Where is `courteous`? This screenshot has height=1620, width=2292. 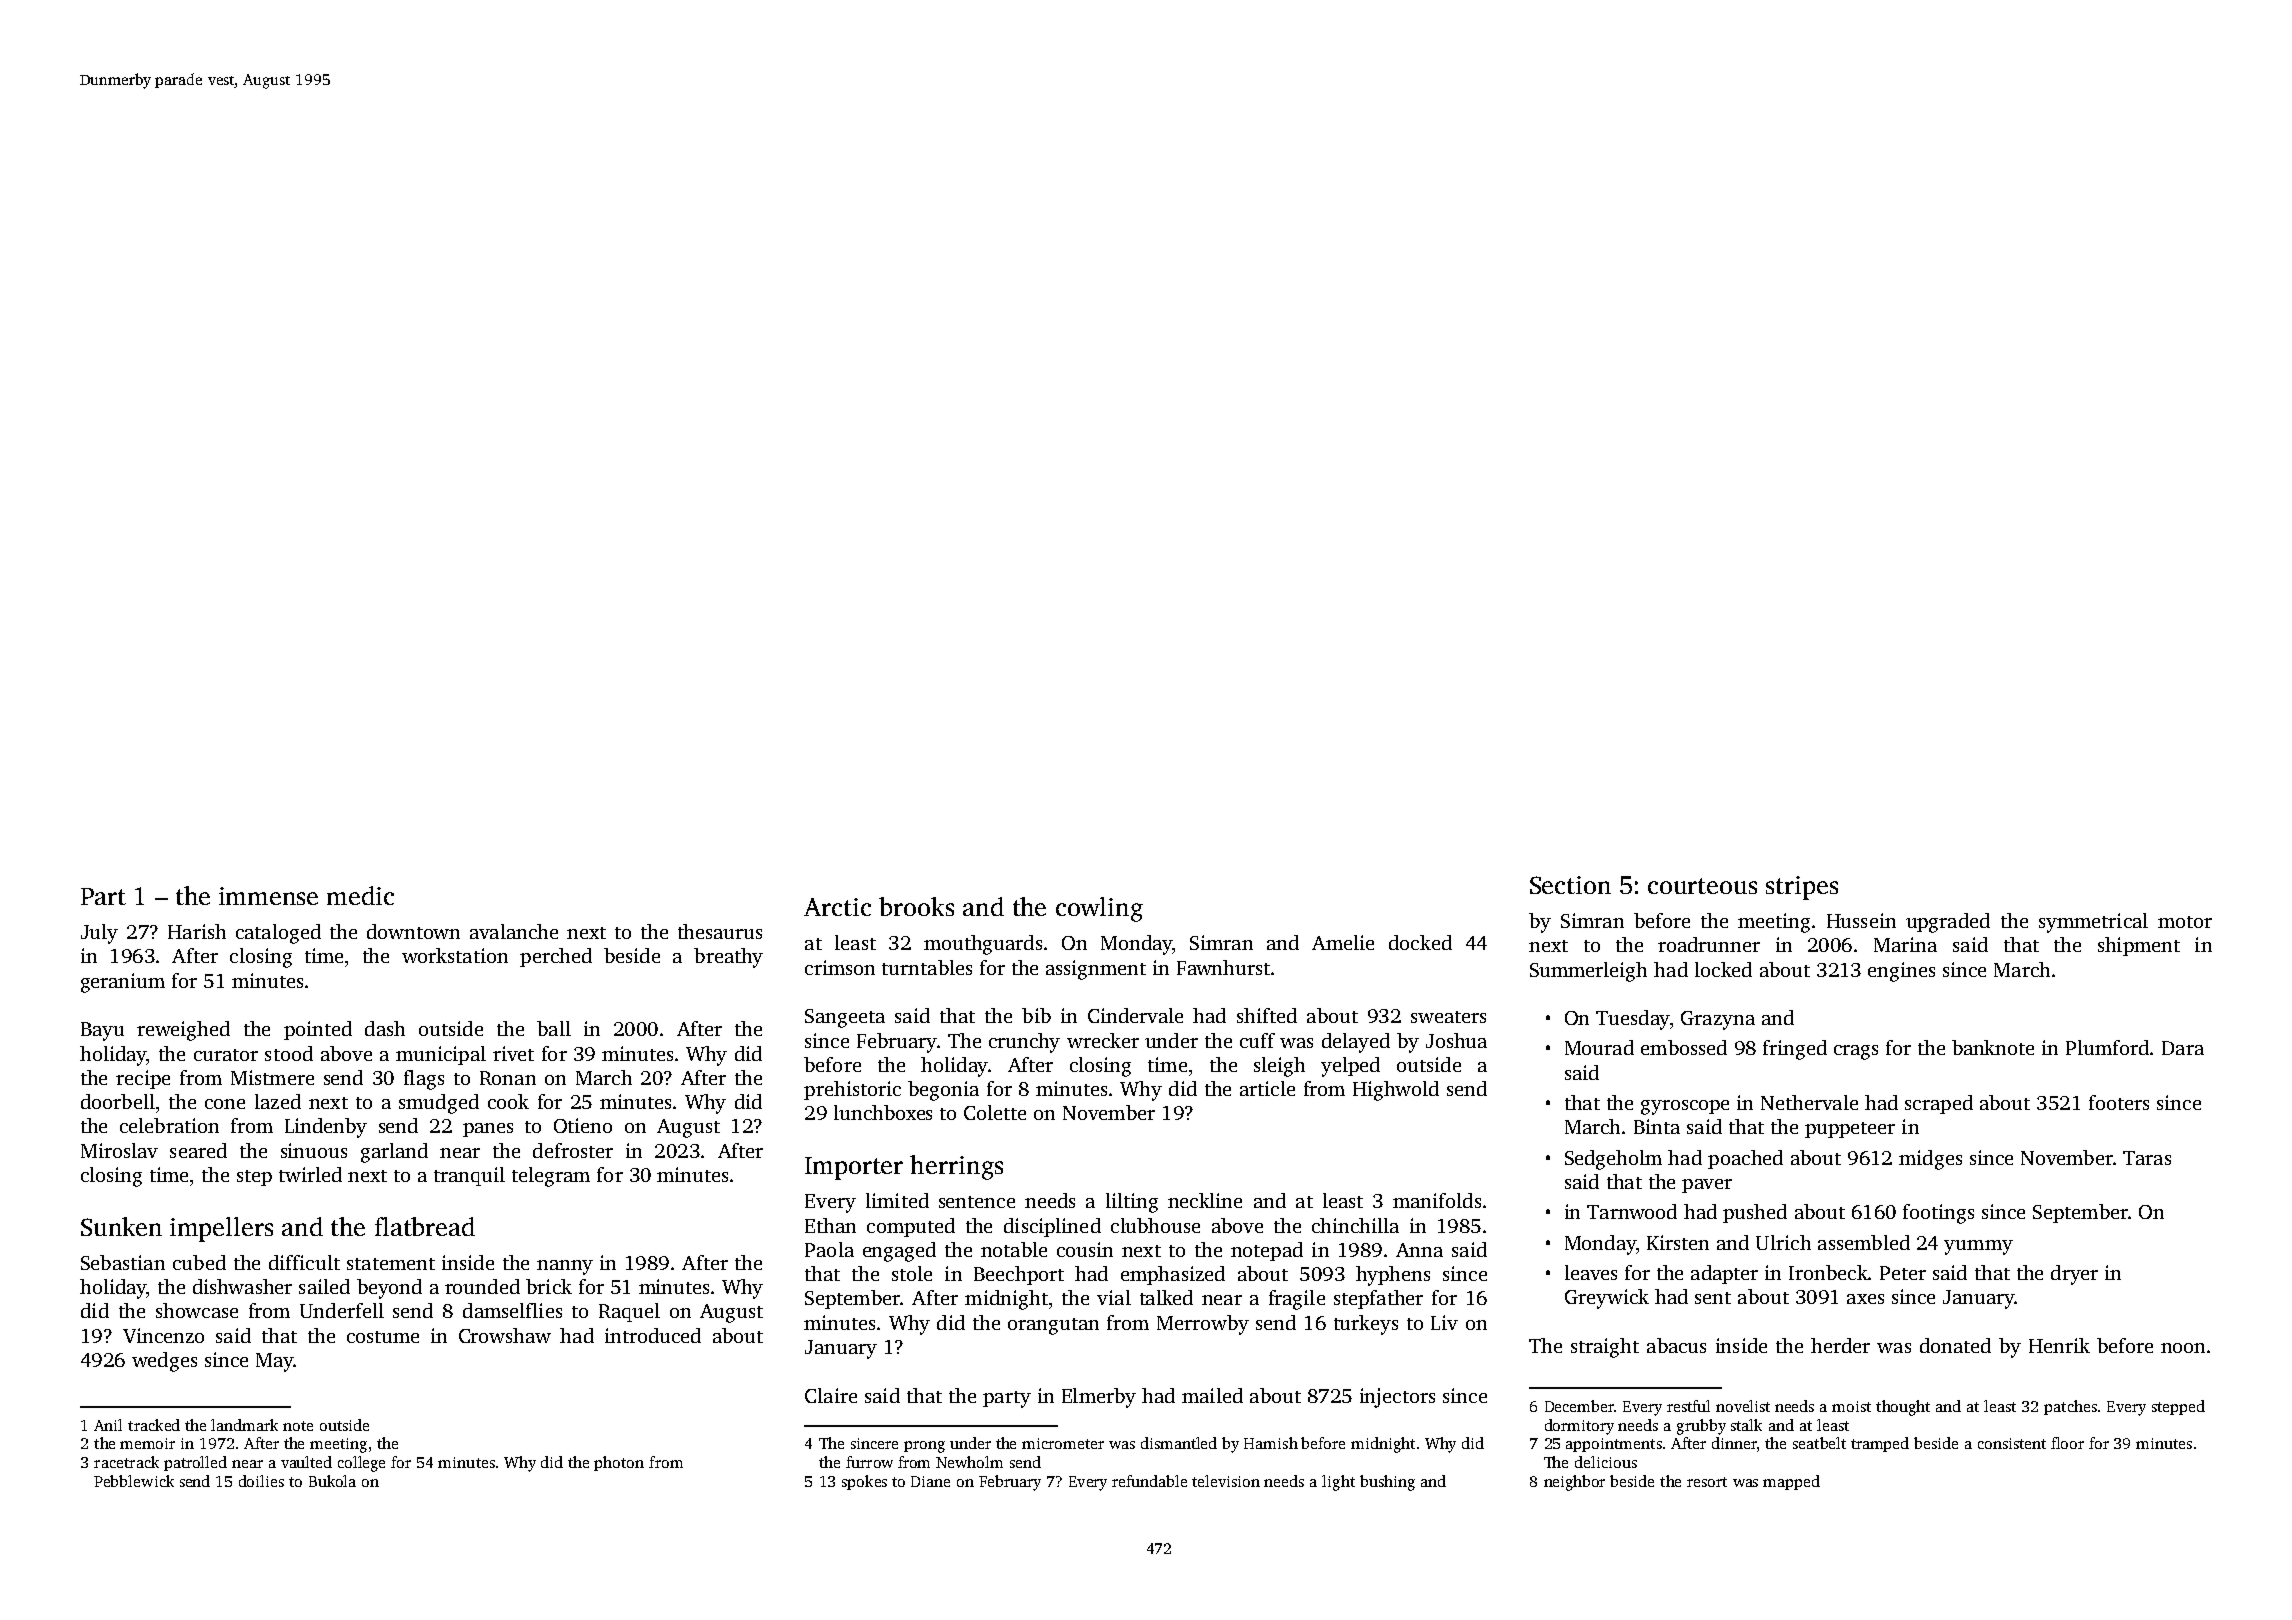
courteous is located at coordinates (1702, 886).
